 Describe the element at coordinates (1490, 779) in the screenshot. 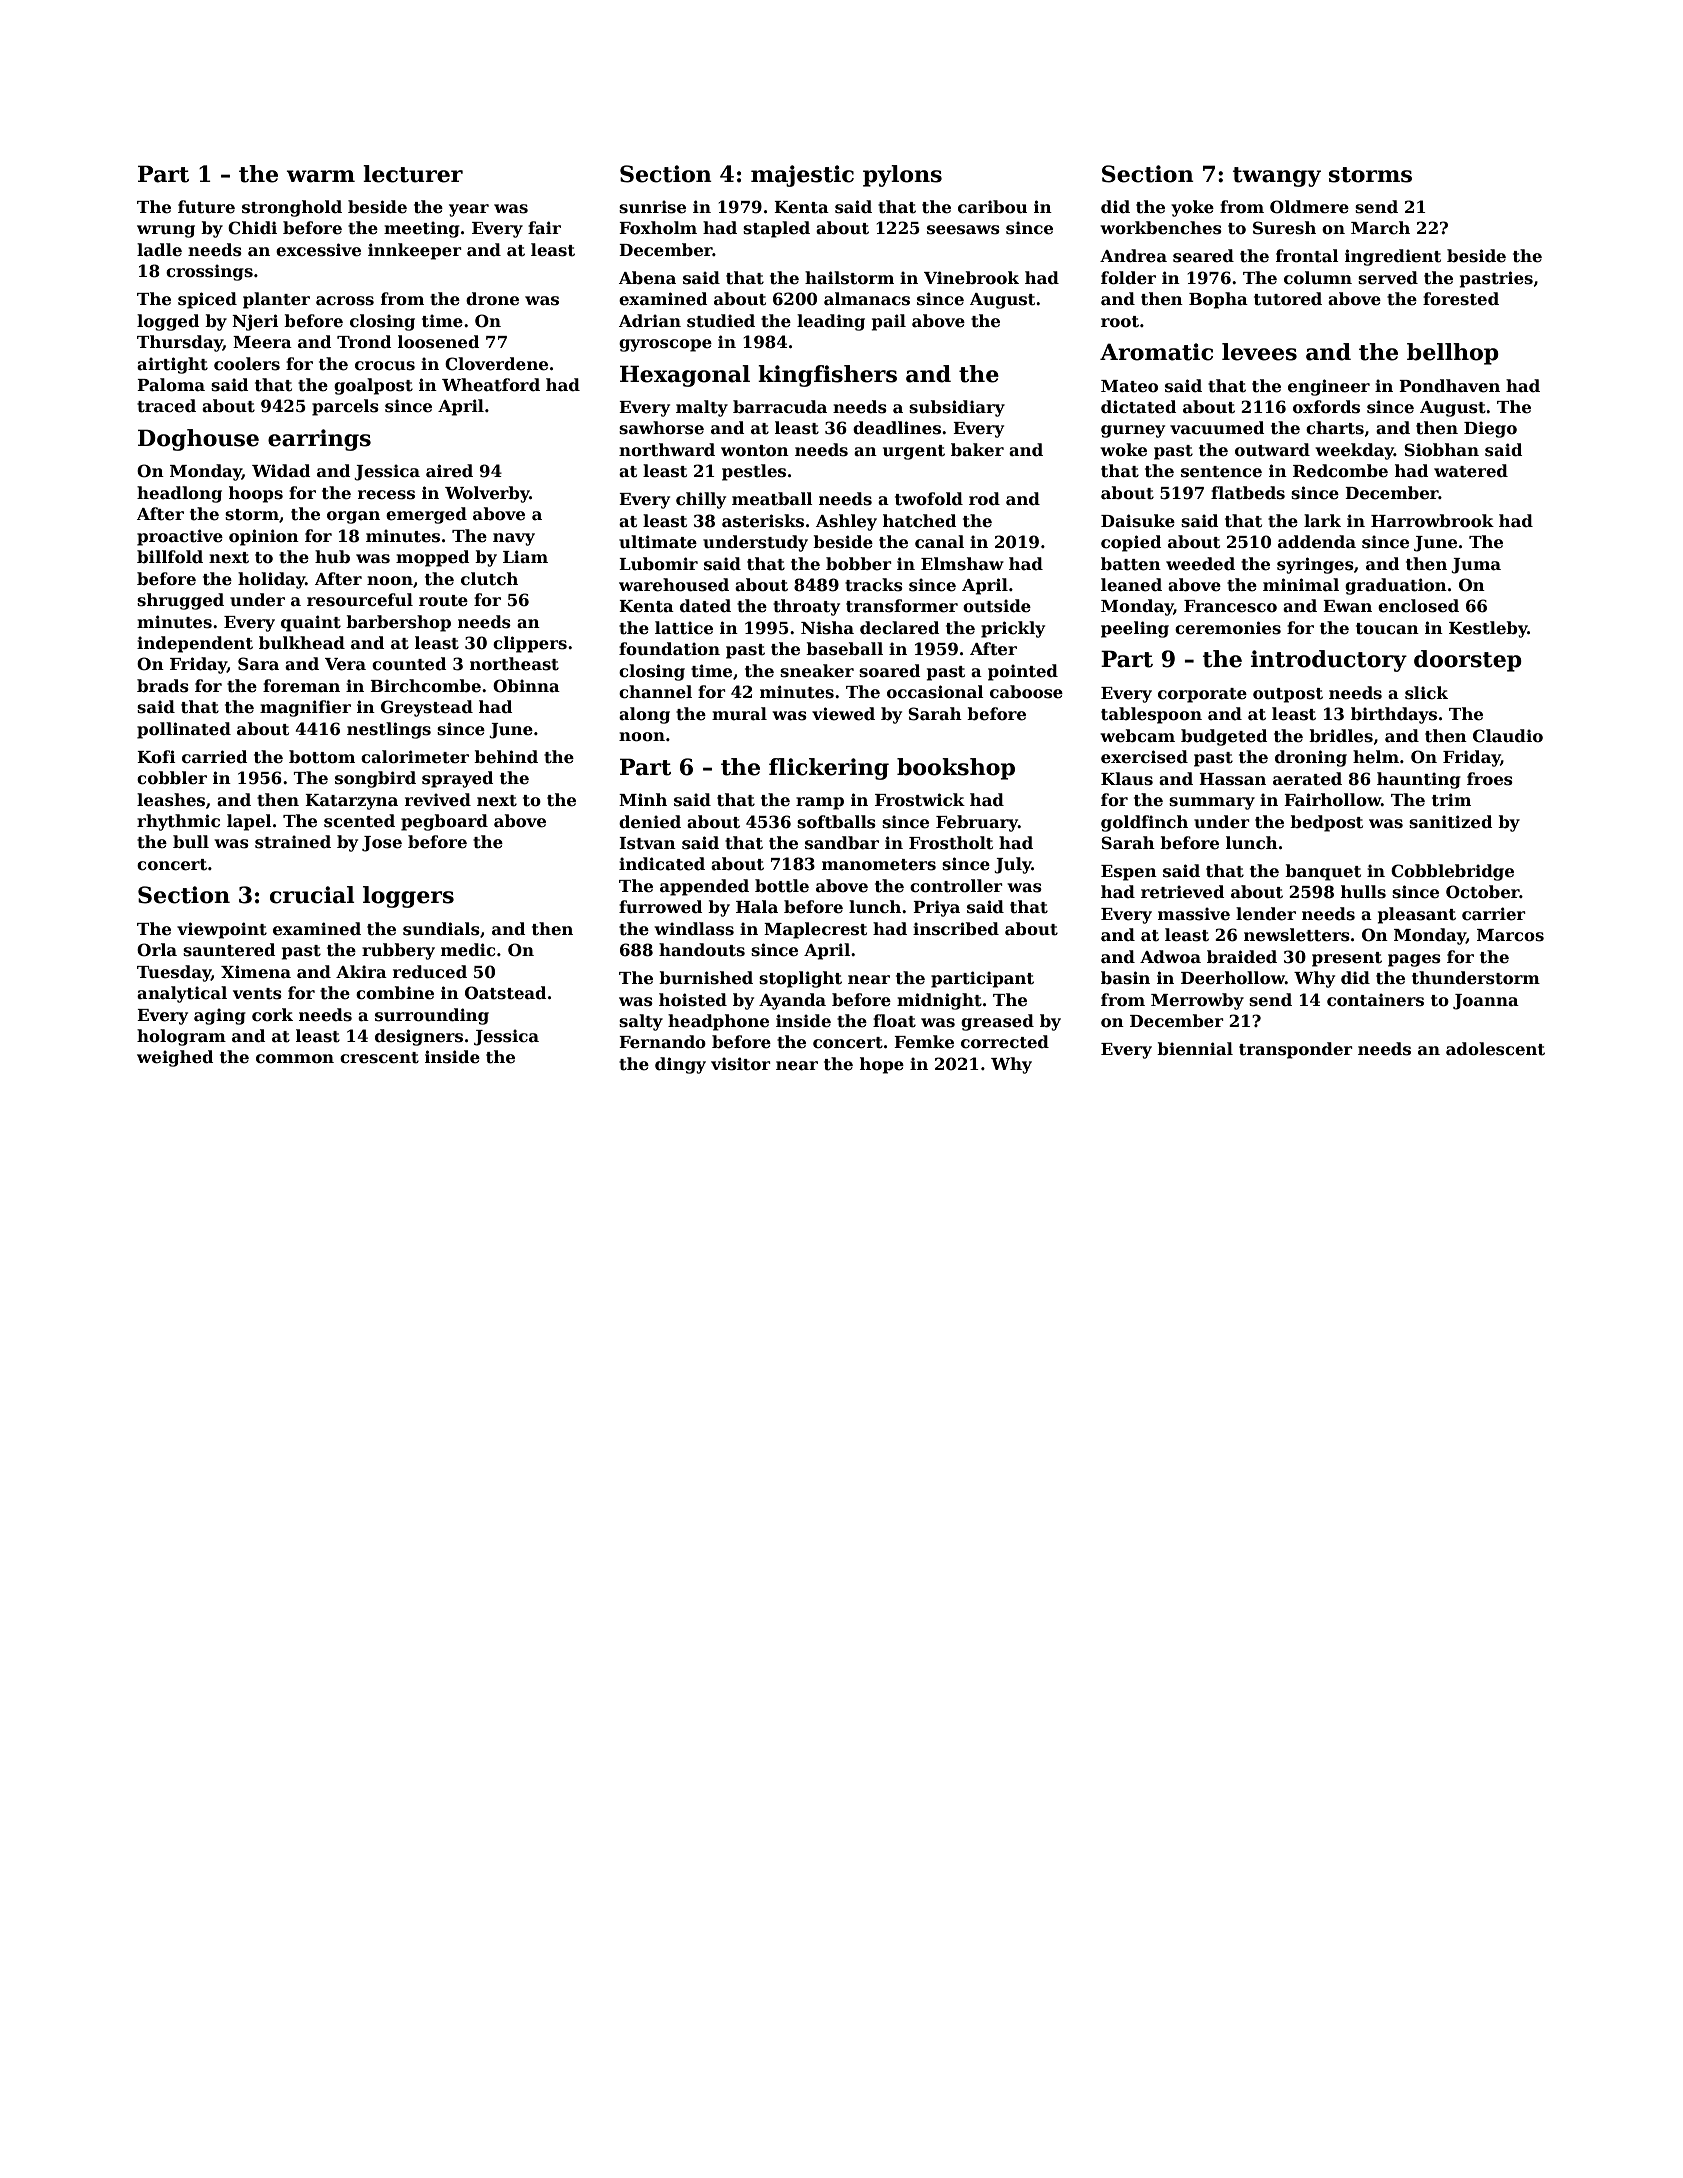

I see `froes` at that location.
